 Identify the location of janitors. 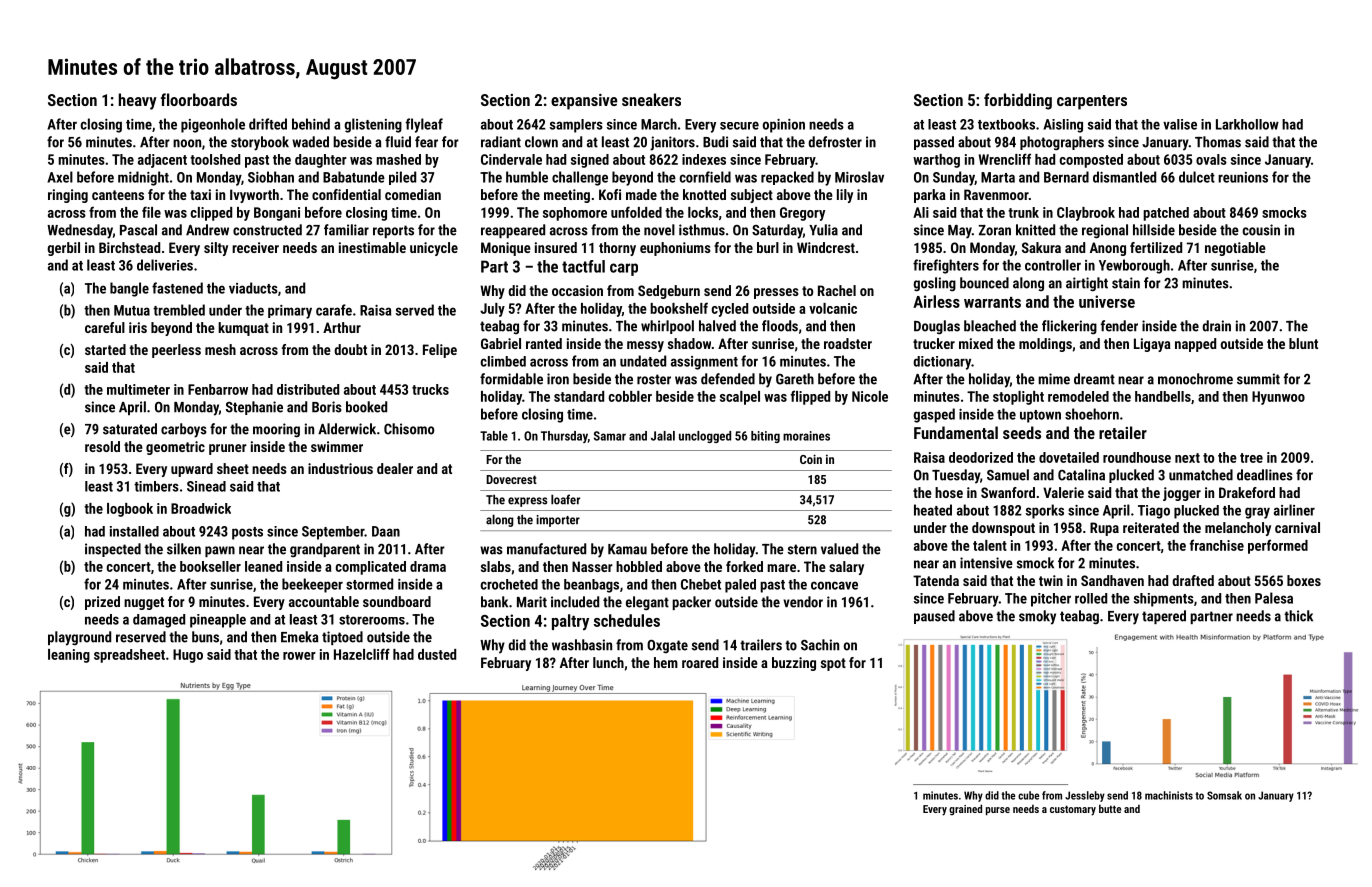
(672, 143).
